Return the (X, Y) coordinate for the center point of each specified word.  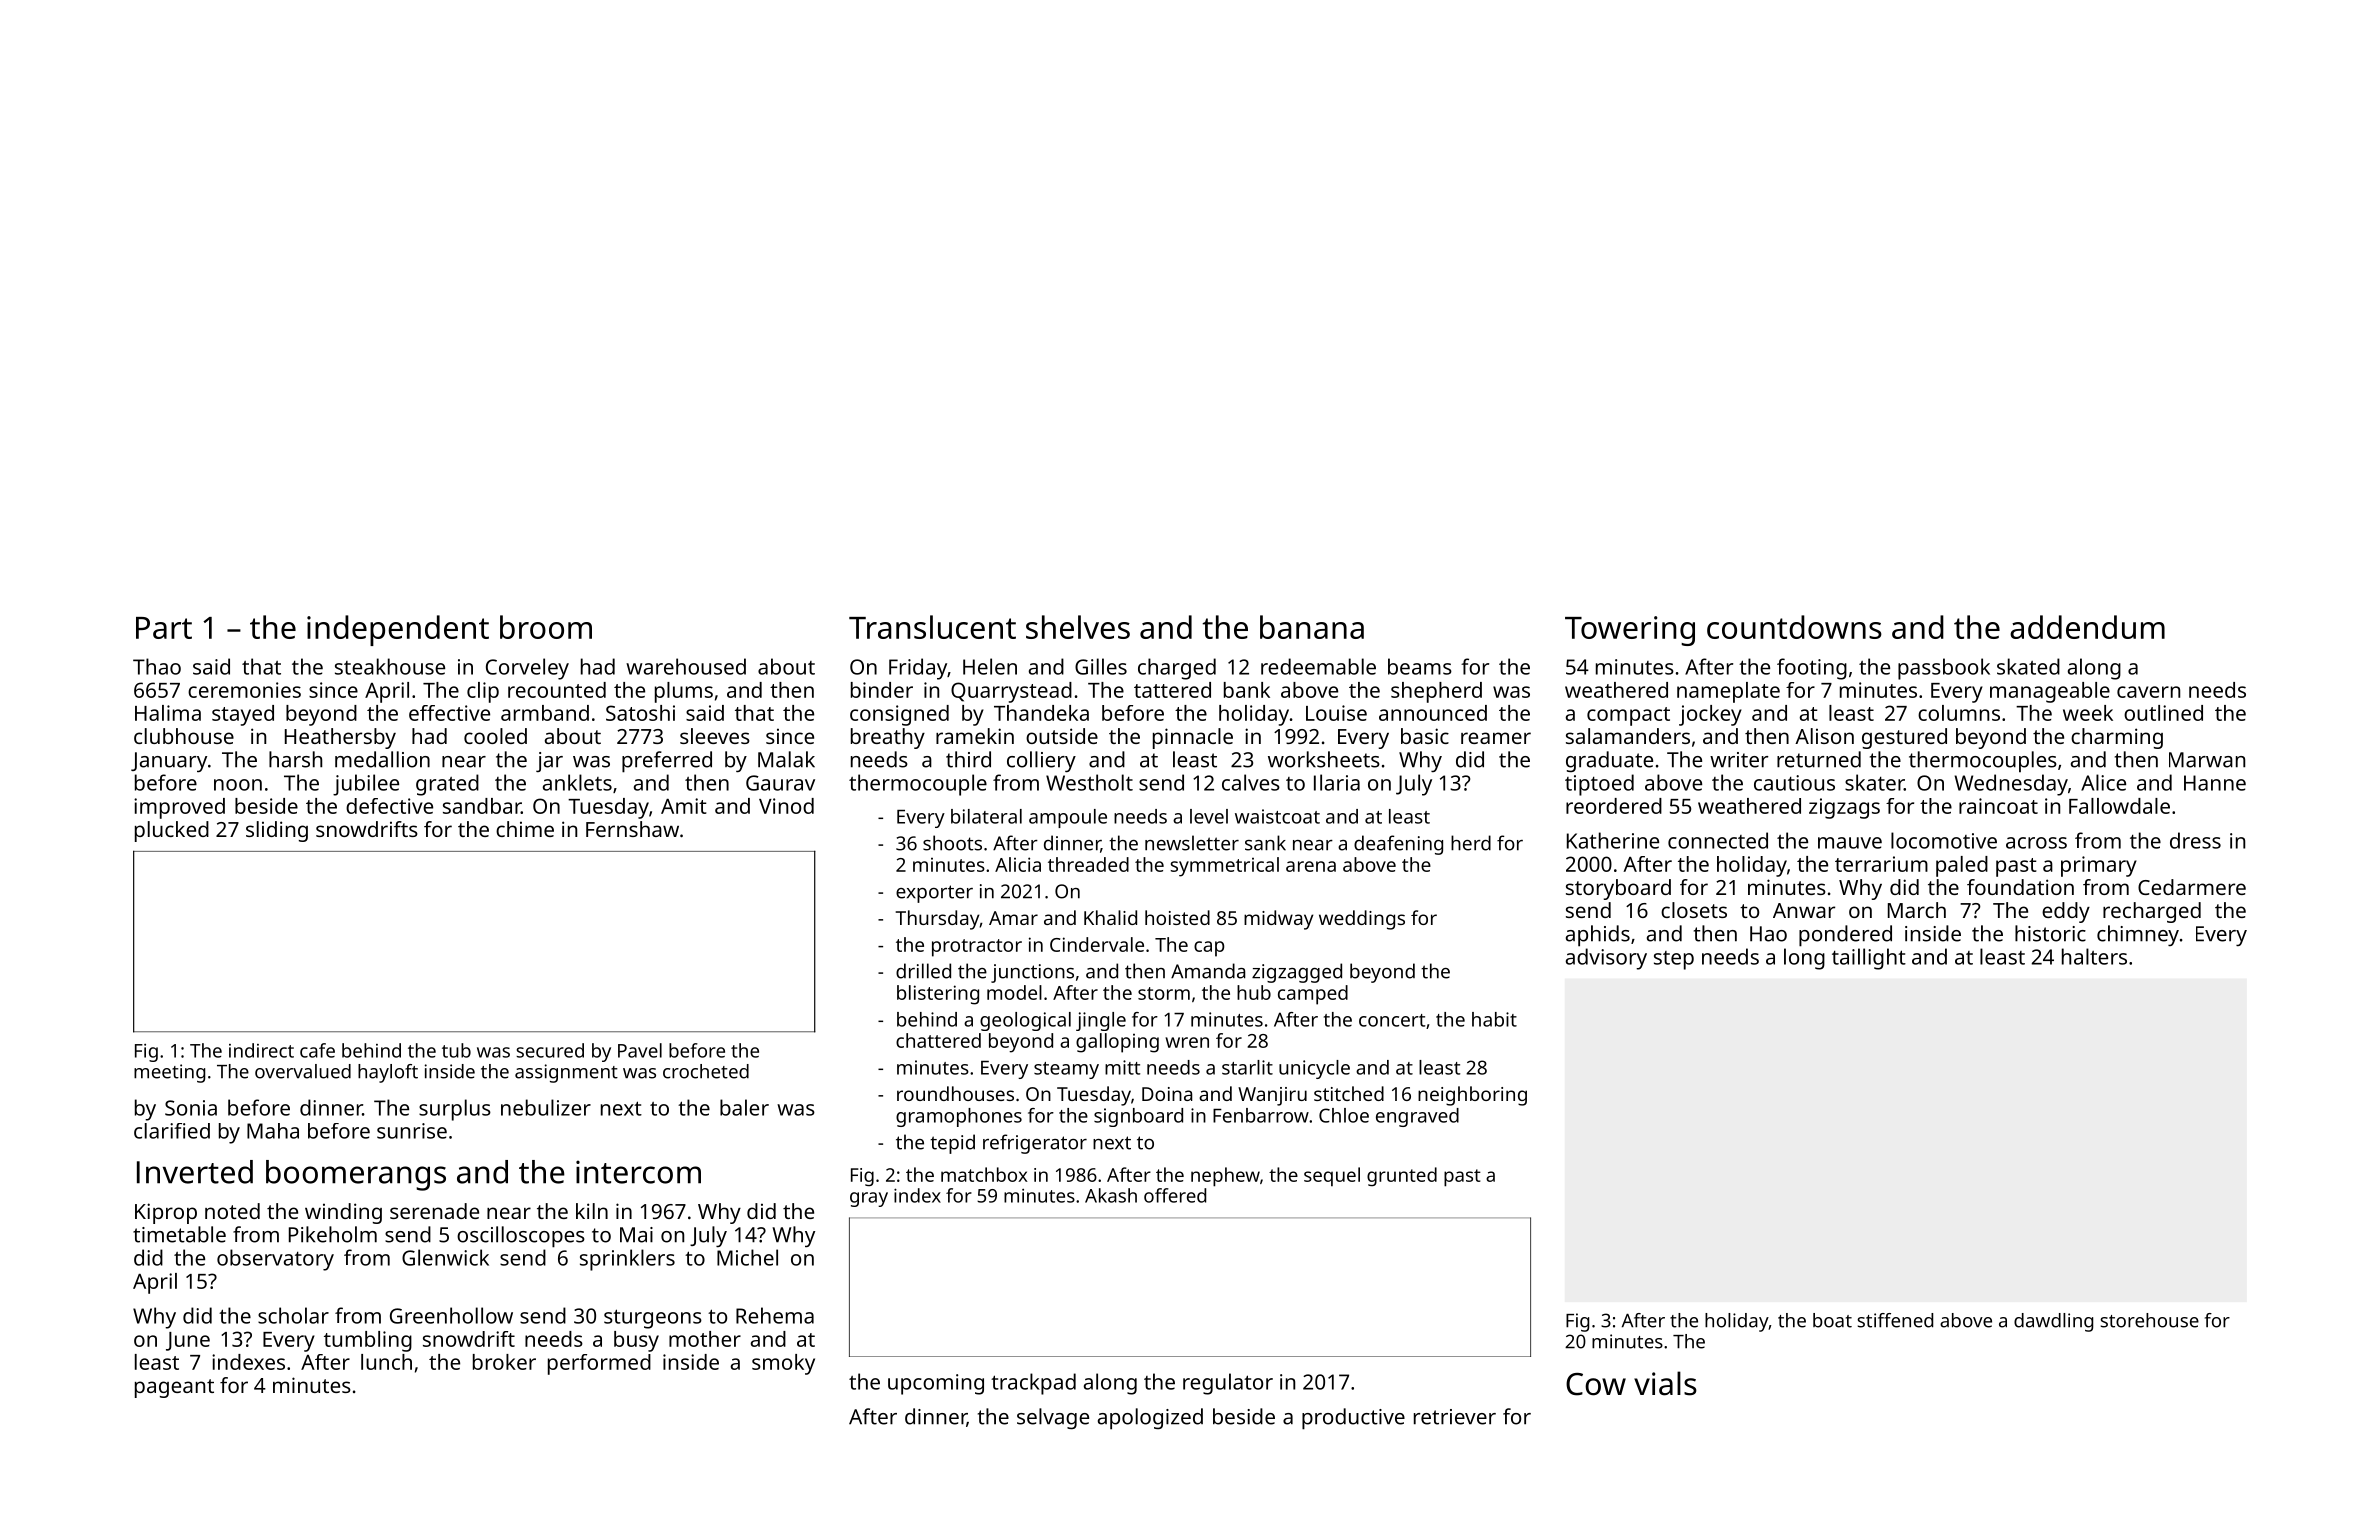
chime (525, 829)
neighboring (1472, 1096)
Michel (747, 1257)
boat (1832, 1320)
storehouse (2149, 1320)
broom (546, 627)
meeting (169, 1073)
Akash (1111, 1195)
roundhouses (955, 1093)
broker (504, 1362)
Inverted (195, 1172)
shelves (1078, 627)
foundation (2020, 887)
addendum (2087, 627)
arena (1311, 866)
